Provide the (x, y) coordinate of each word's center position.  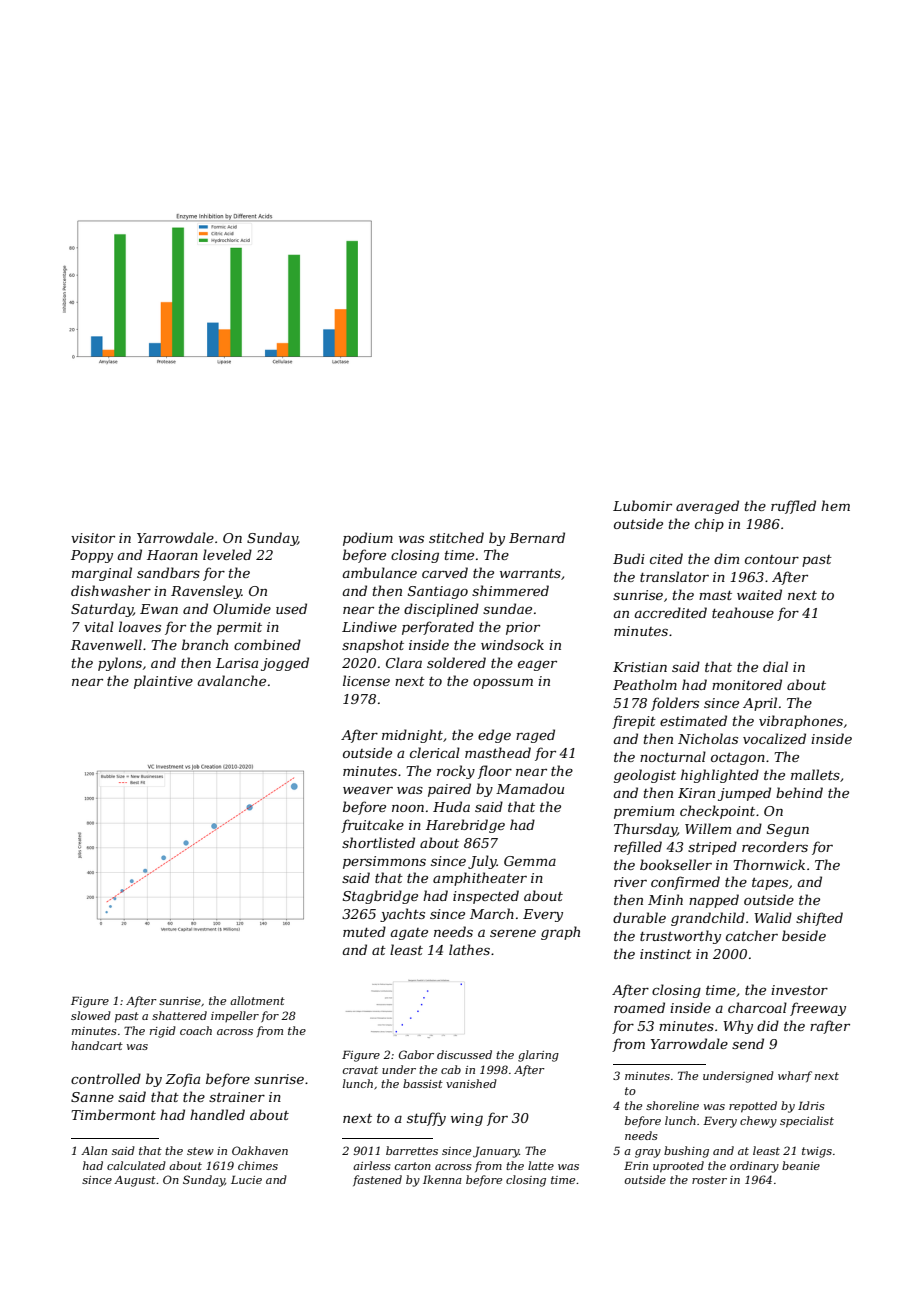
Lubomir (642, 505)
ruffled (793, 507)
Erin (636, 1165)
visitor (93, 538)
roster (709, 1180)
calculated (136, 1165)
